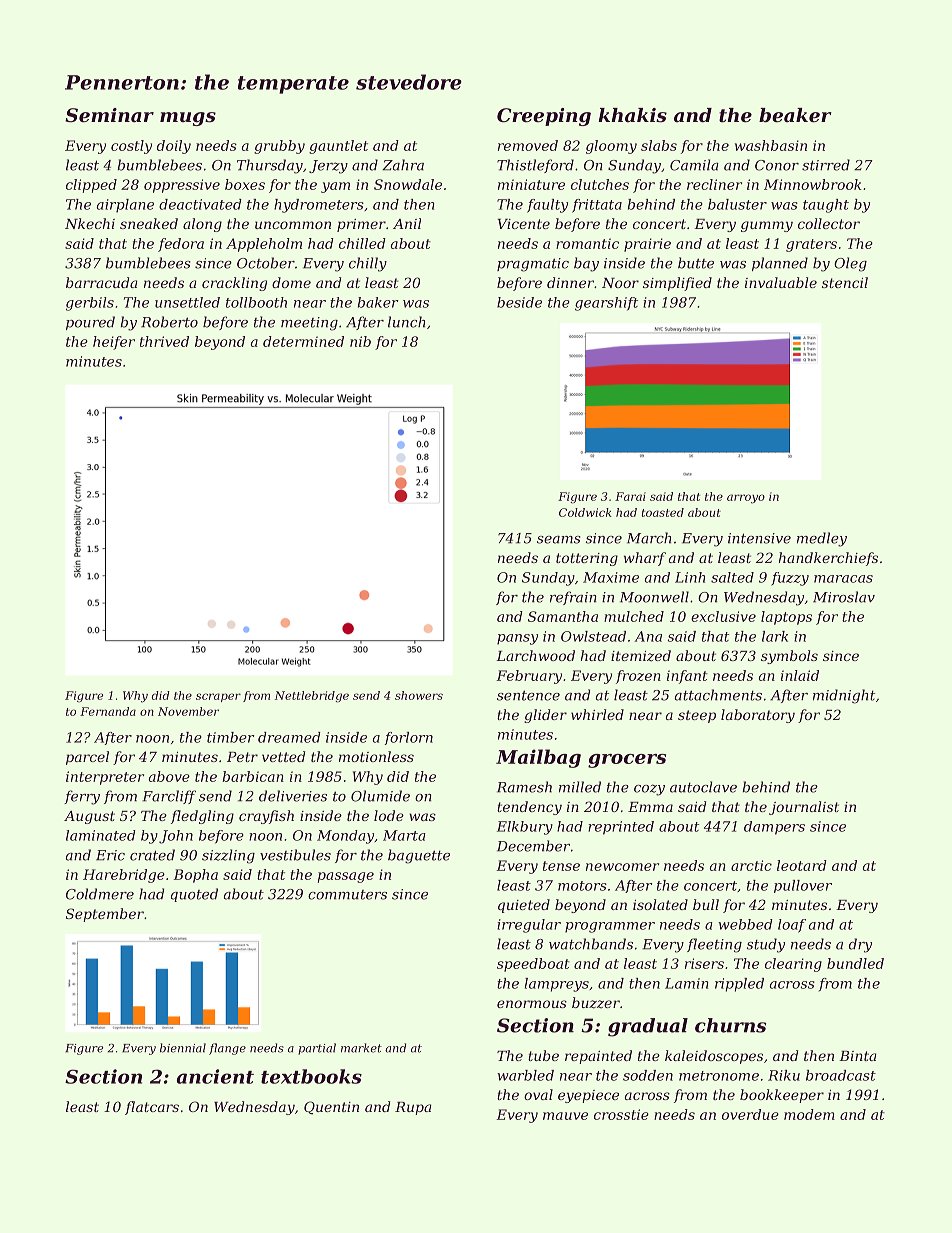 The height and width of the screenshot is (1233, 952). I want to click on laboratory, so click(758, 716).
